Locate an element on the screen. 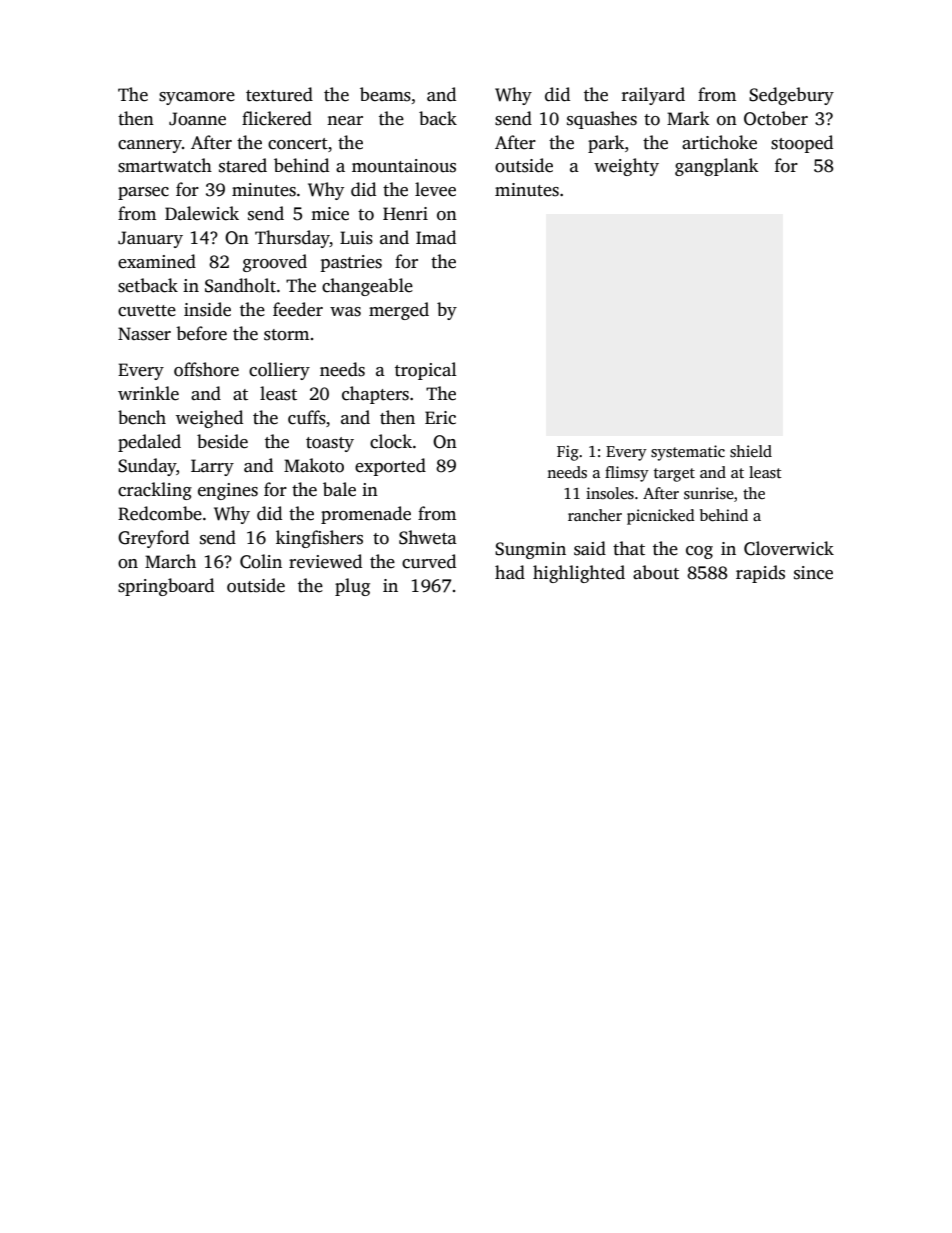 The width and height of the screenshot is (952, 1233). gangplank is located at coordinates (717, 167).
